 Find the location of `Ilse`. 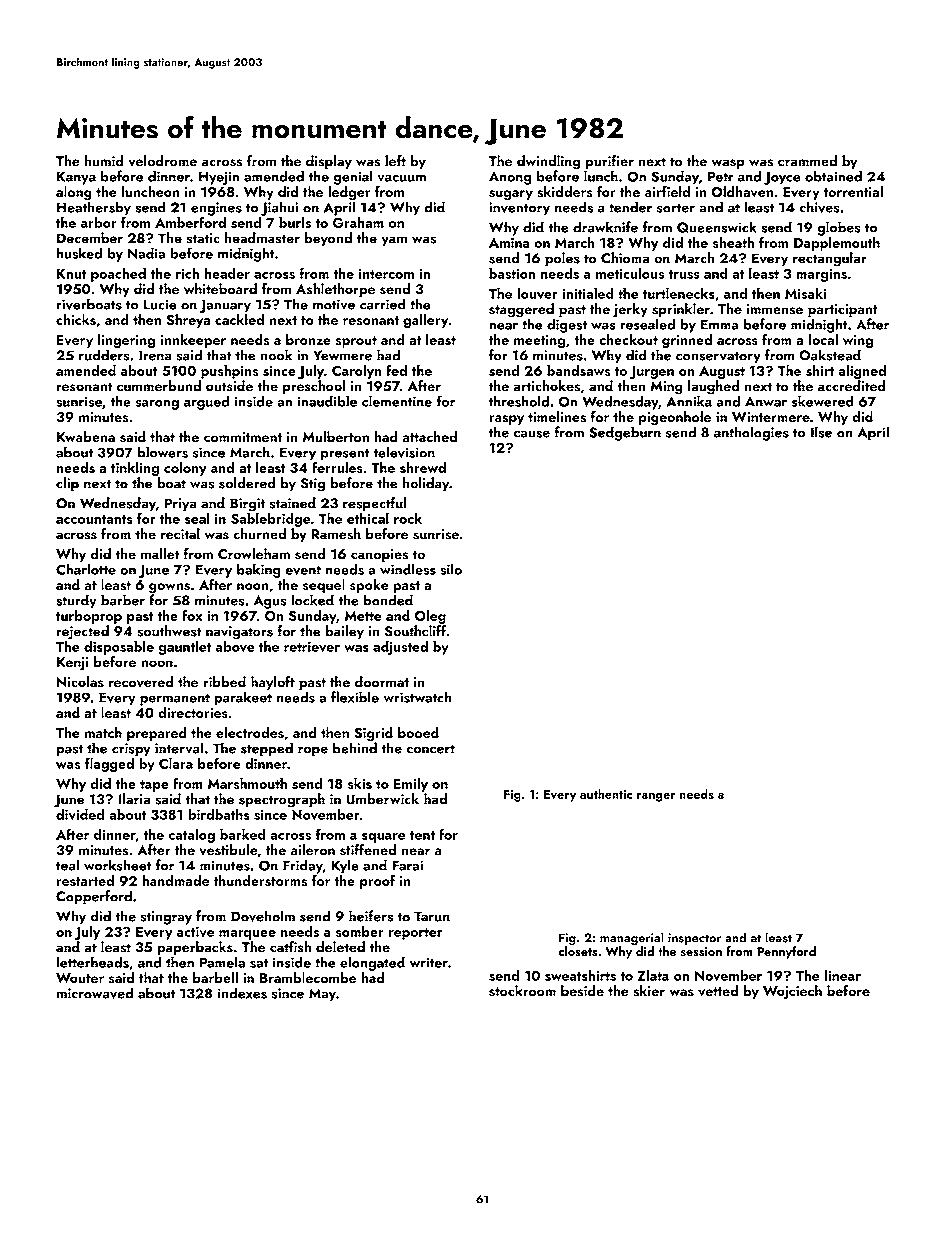

Ilse is located at coordinates (821, 432).
